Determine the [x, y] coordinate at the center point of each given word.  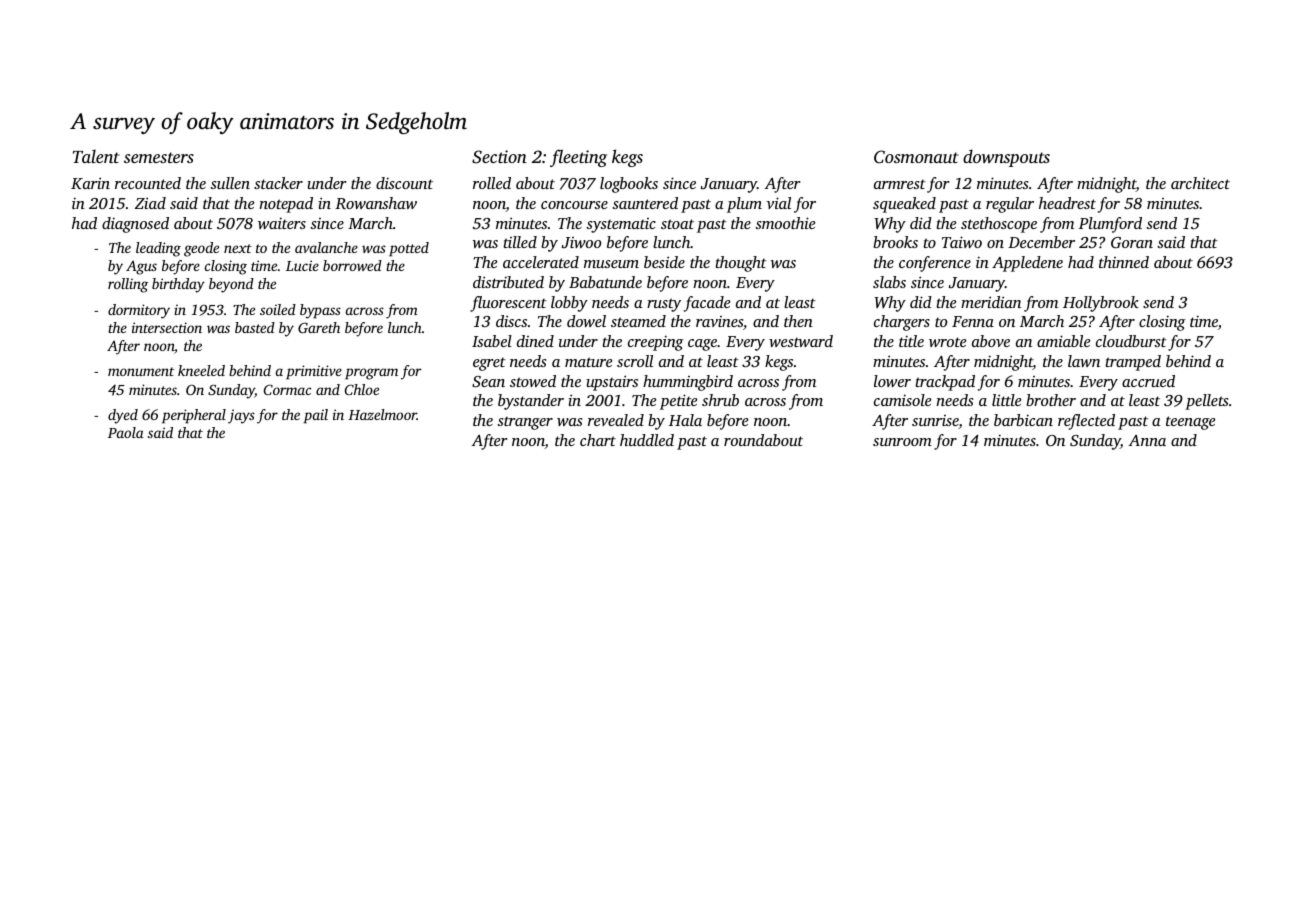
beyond [231, 285]
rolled [492, 183]
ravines [719, 321]
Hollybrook [1101, 304]
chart [598, 440]
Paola [126, 432]
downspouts [1006, 158]
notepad [286, 205]
